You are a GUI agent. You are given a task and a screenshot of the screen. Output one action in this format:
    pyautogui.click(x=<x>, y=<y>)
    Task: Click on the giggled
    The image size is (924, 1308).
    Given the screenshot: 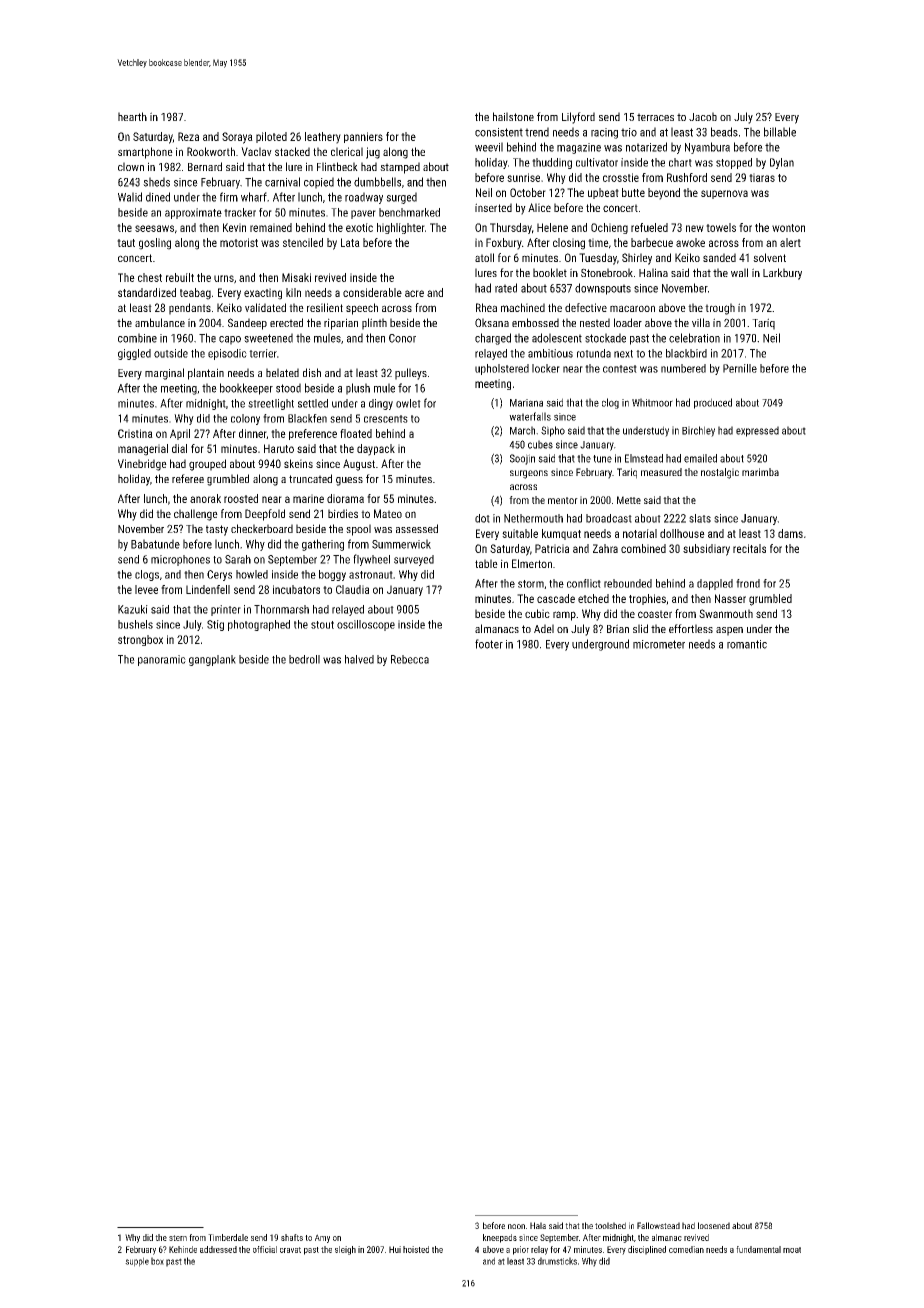 What is the action you would take?
    pyautogui.click(x=134, y=354)
